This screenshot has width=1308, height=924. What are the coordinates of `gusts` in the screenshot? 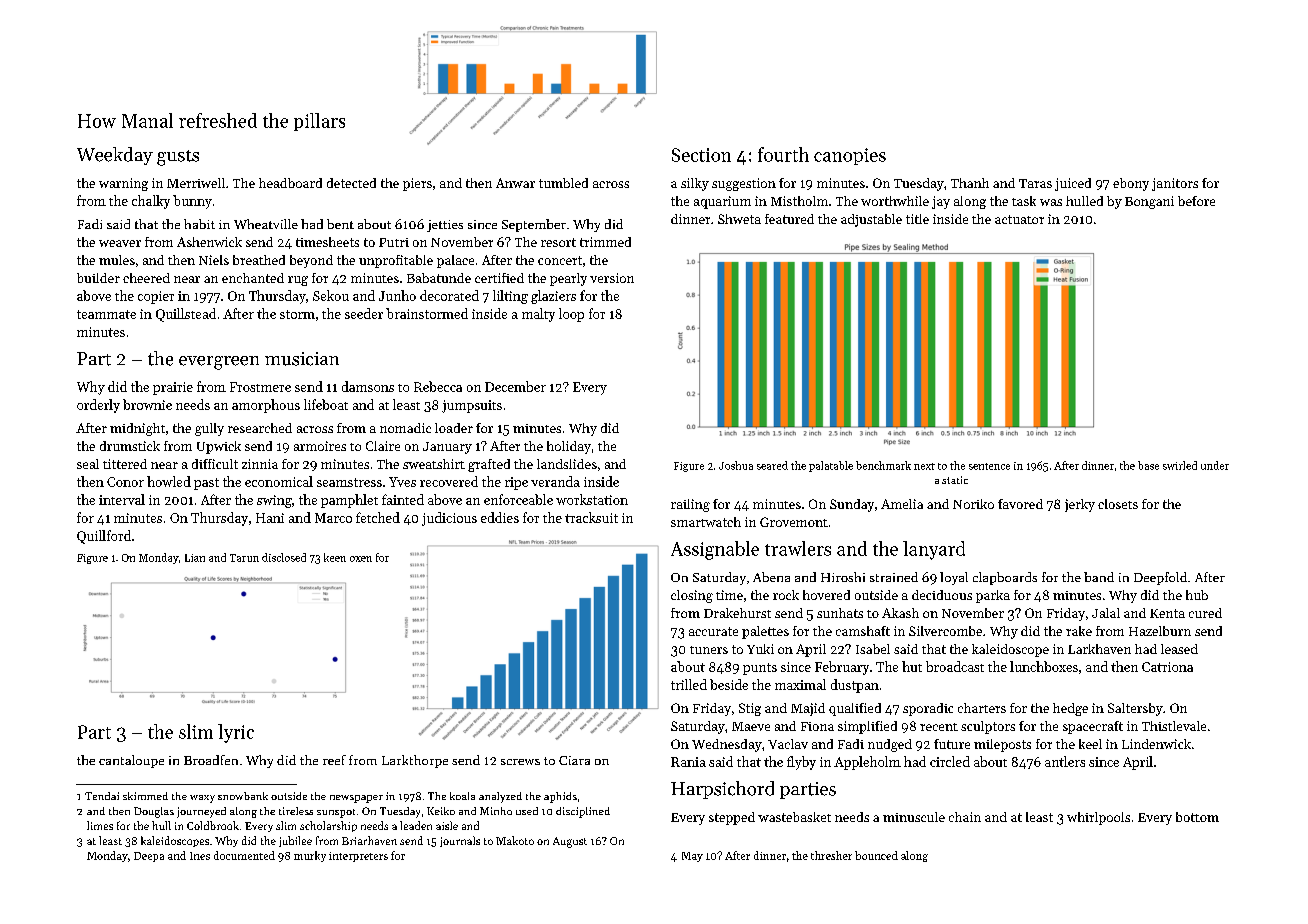 It's located at (178, 158).
